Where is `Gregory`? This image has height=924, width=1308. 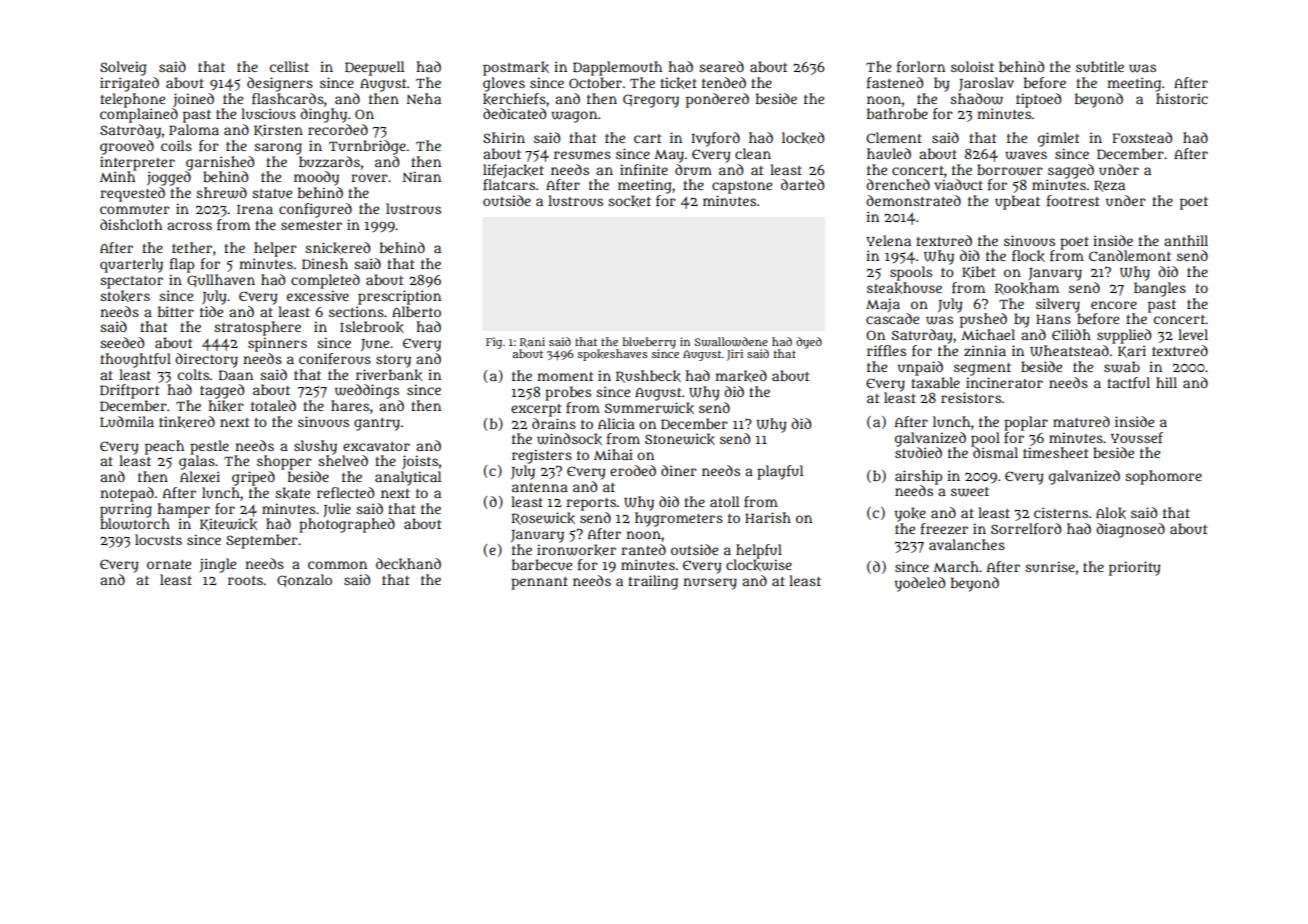 Gregory is located at coordinates (651, 101).
